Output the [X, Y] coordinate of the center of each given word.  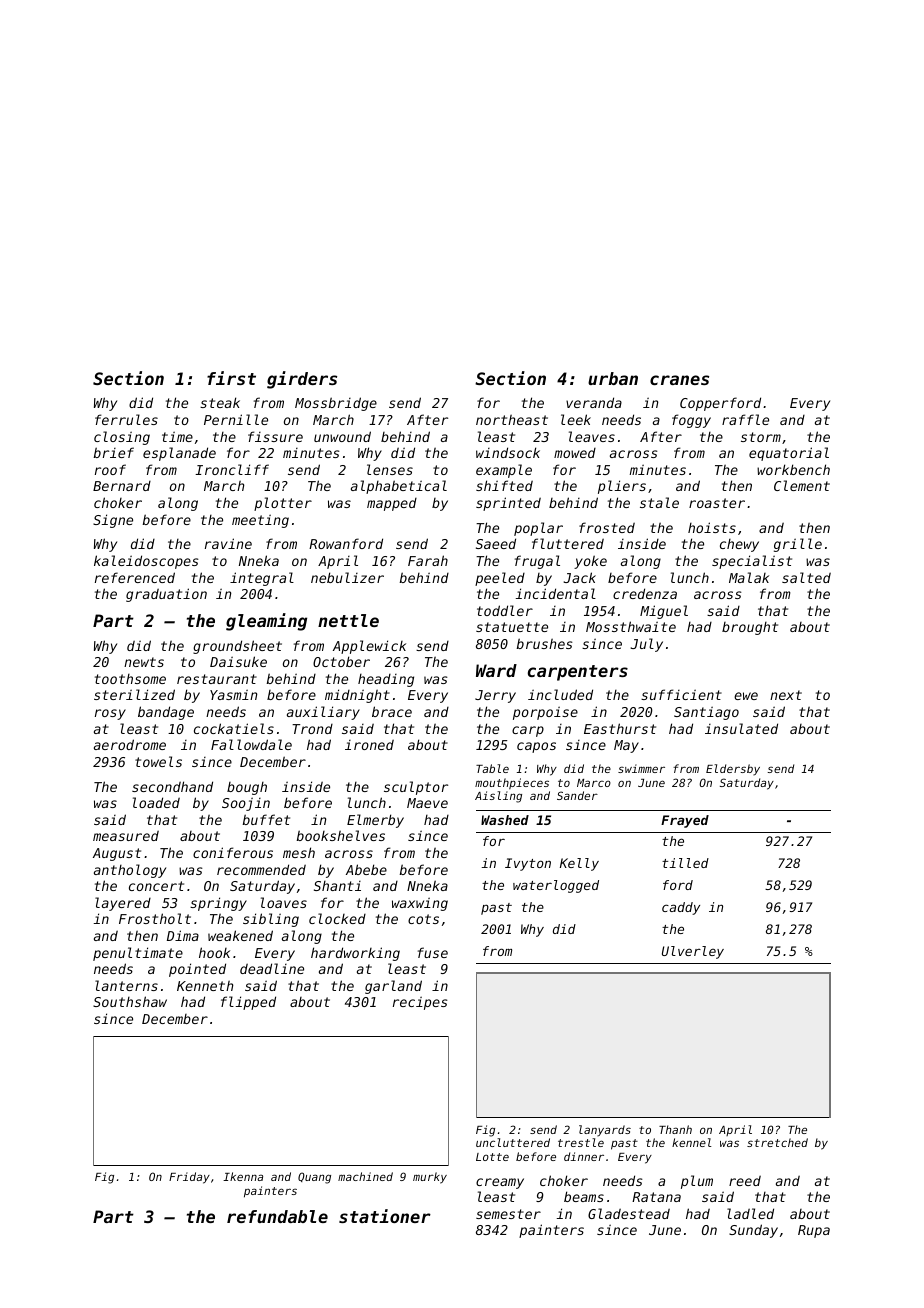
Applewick [369, 647]
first [231, 378]
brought [750, 628]
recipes [420, 1003]
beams [584, 1196]
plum [697, 1182]
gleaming [266, 622]
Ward [496, 670]
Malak [749, 577]
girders [302, 380]
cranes [679, 380]
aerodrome [130, 744]
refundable [277, 1216]
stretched [777, 1142]
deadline [272, 968]
